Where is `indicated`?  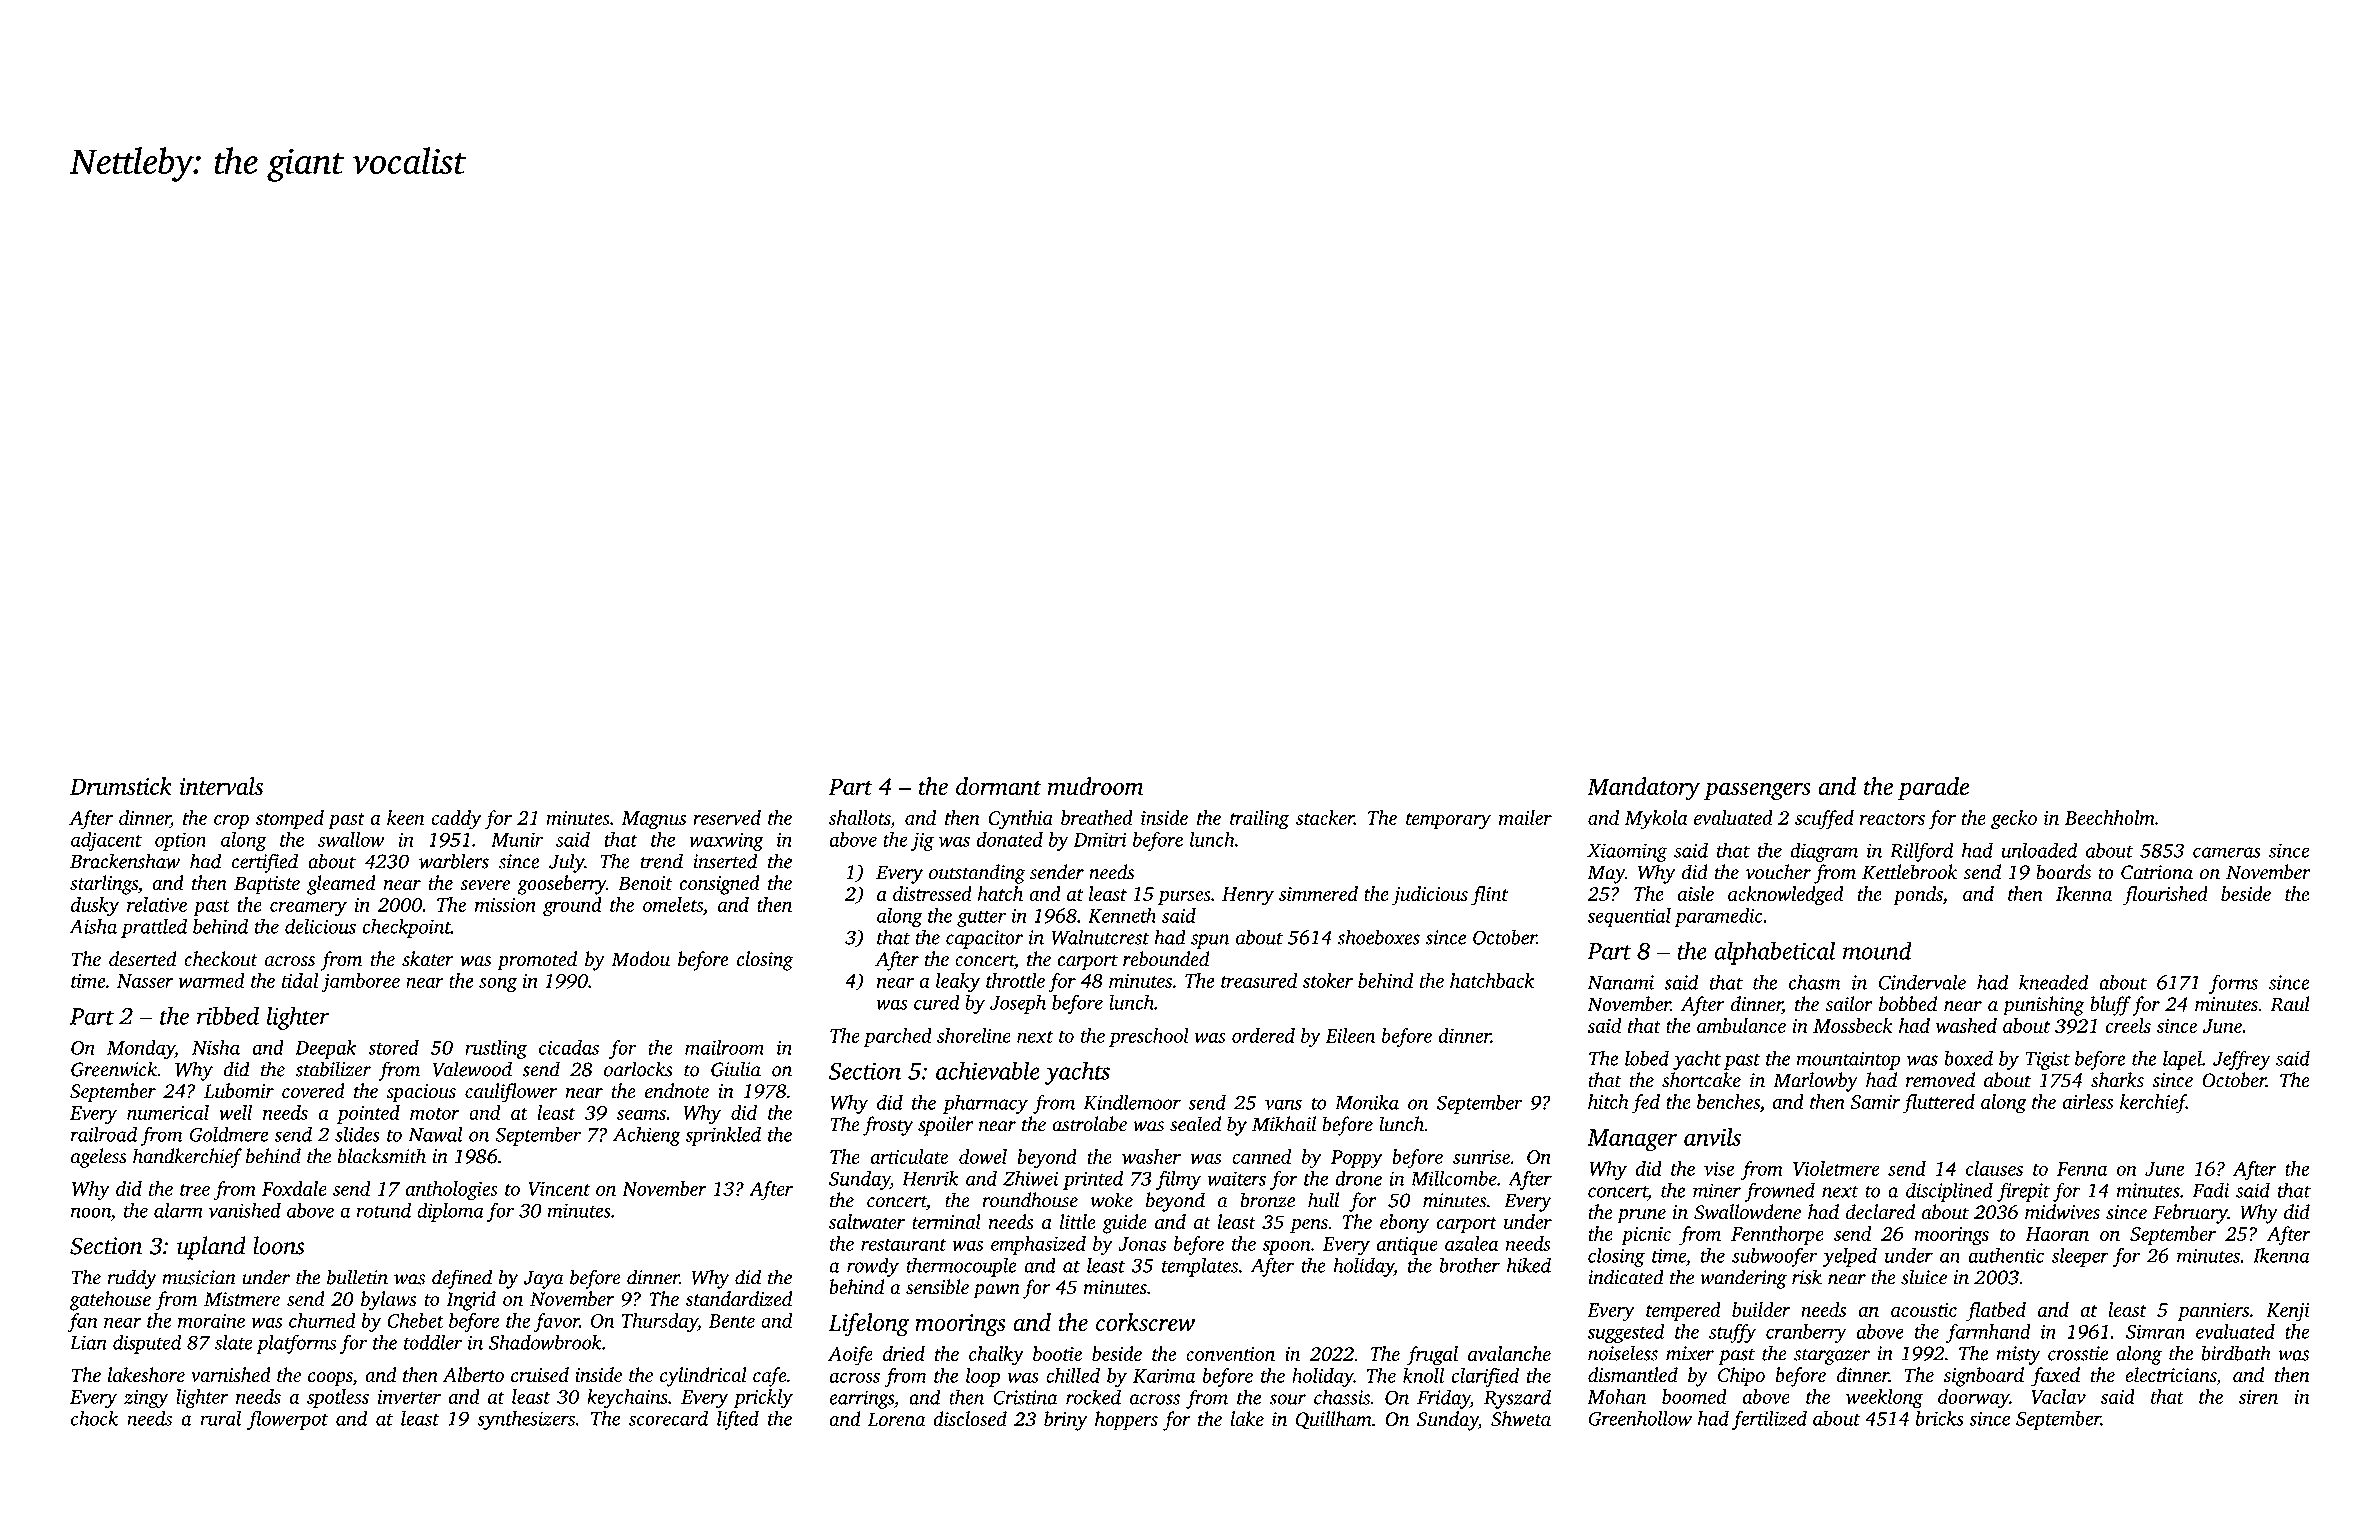 indicated is located at coordinates (1626, 1277).
